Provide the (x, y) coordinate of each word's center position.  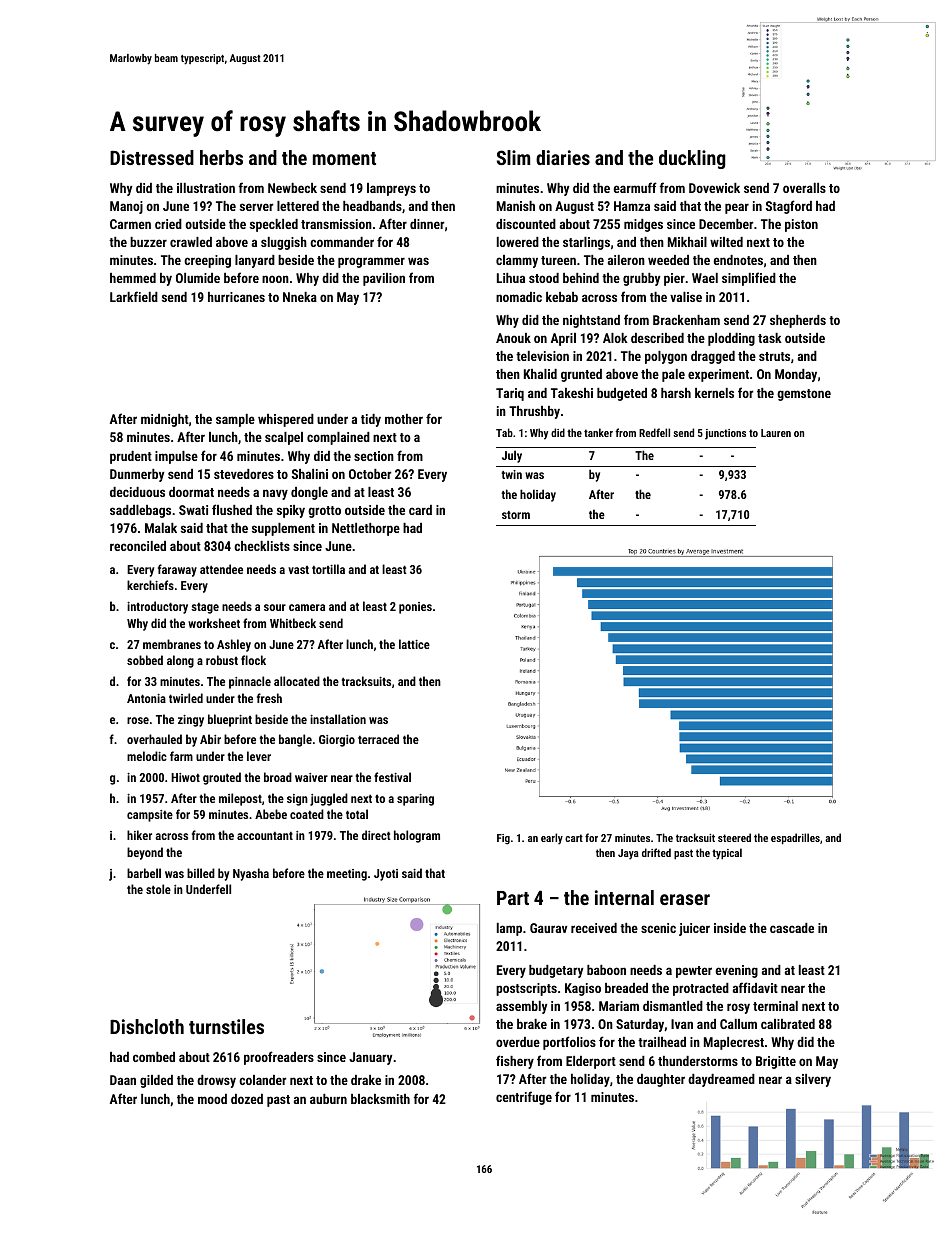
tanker (598, 432)
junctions (725, 434)
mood (212, 1099)
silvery (813, 1080)
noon (275, 279)
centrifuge (524, 1098)
